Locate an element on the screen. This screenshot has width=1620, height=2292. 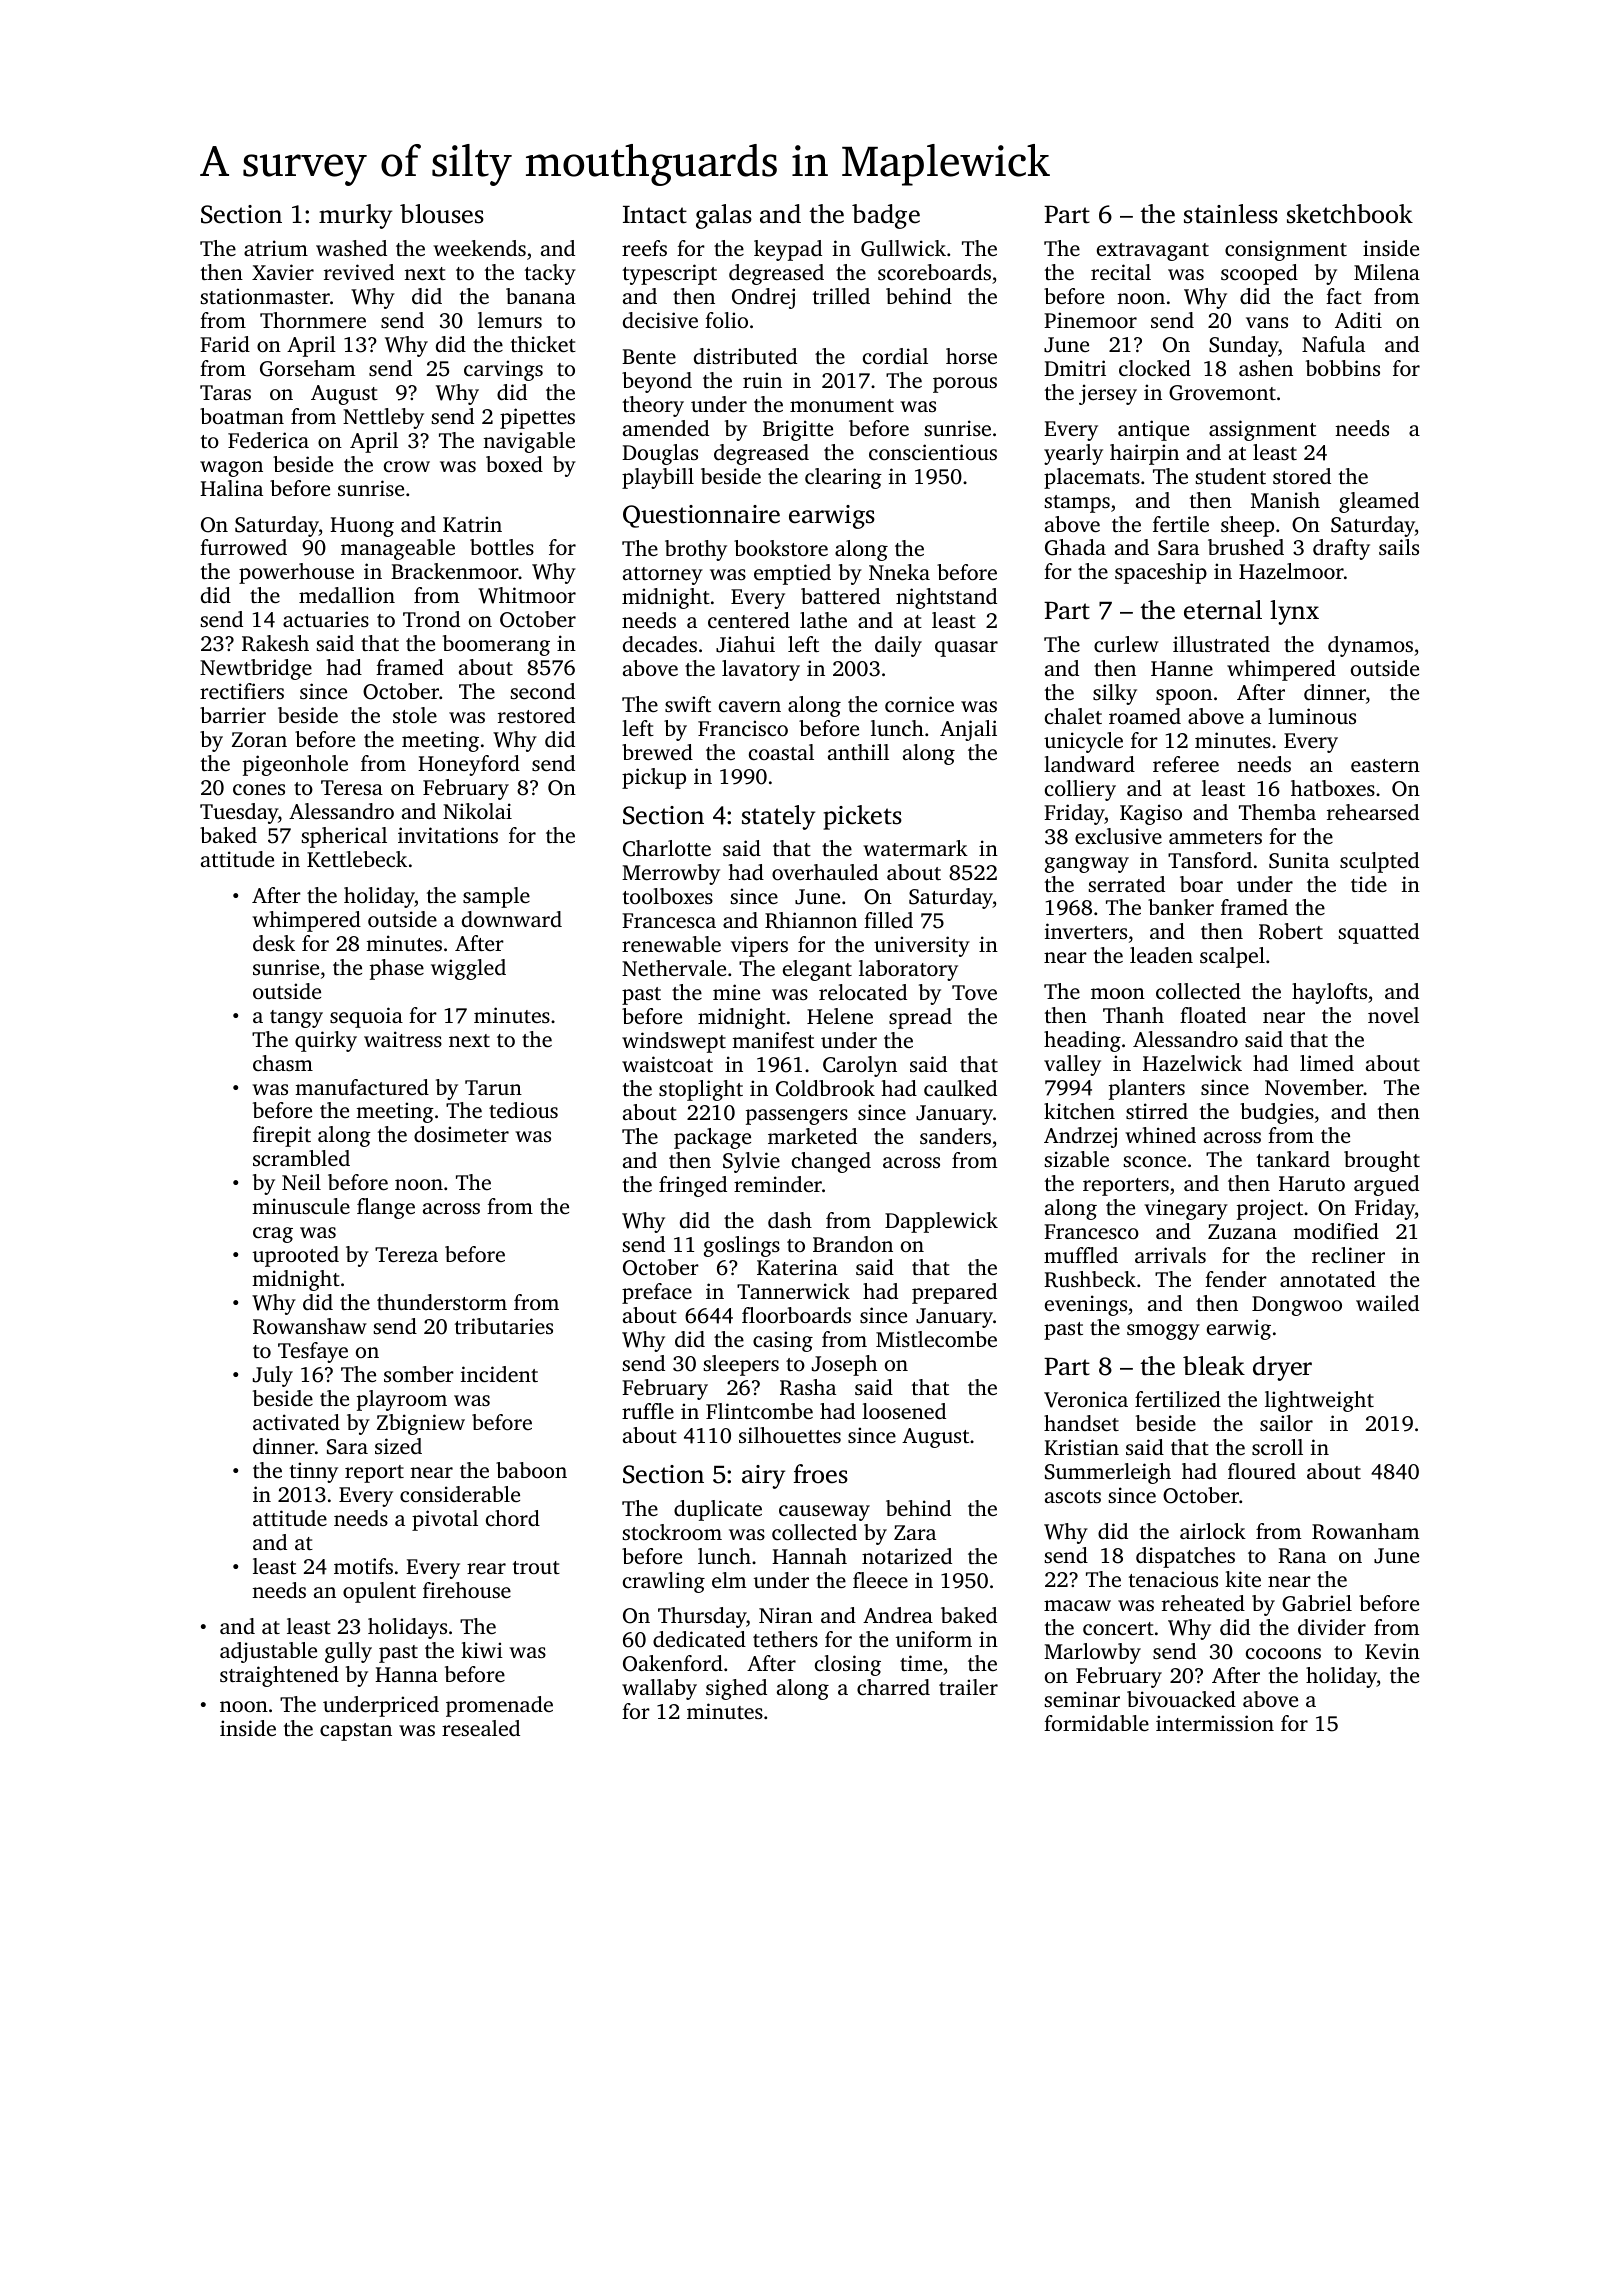
fringed is located at coordinates (693, 1186).
